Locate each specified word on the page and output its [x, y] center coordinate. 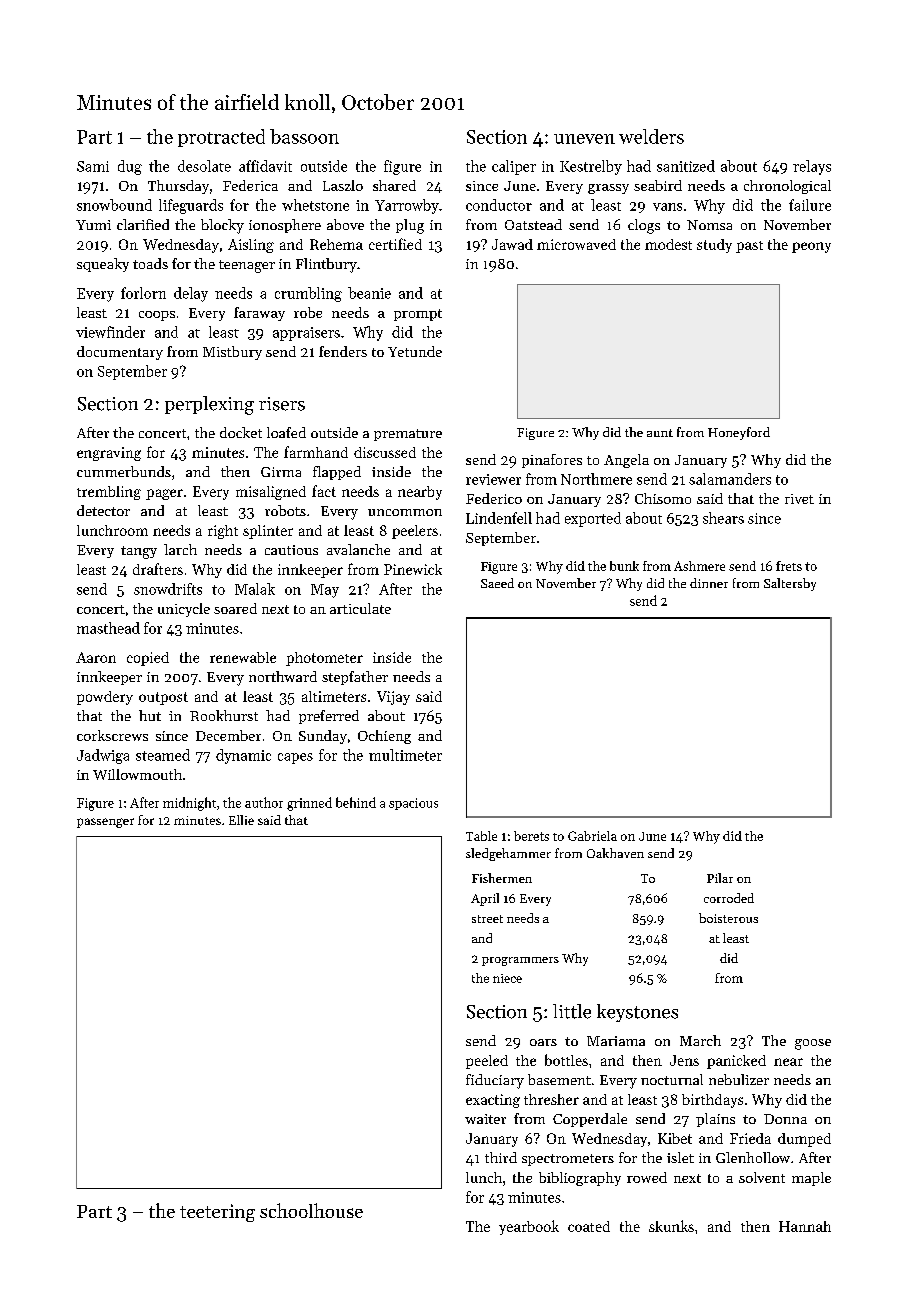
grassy [608, 189]
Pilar [720, 878]
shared [394, 185]
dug [130, 167]
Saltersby [790, 584]
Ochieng [384, 737]
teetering [217, 1213]
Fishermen [502, 878]
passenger [105, 823]
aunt [660, 433]
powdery [105, 698]
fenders [343, 351]
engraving [109, 454]
